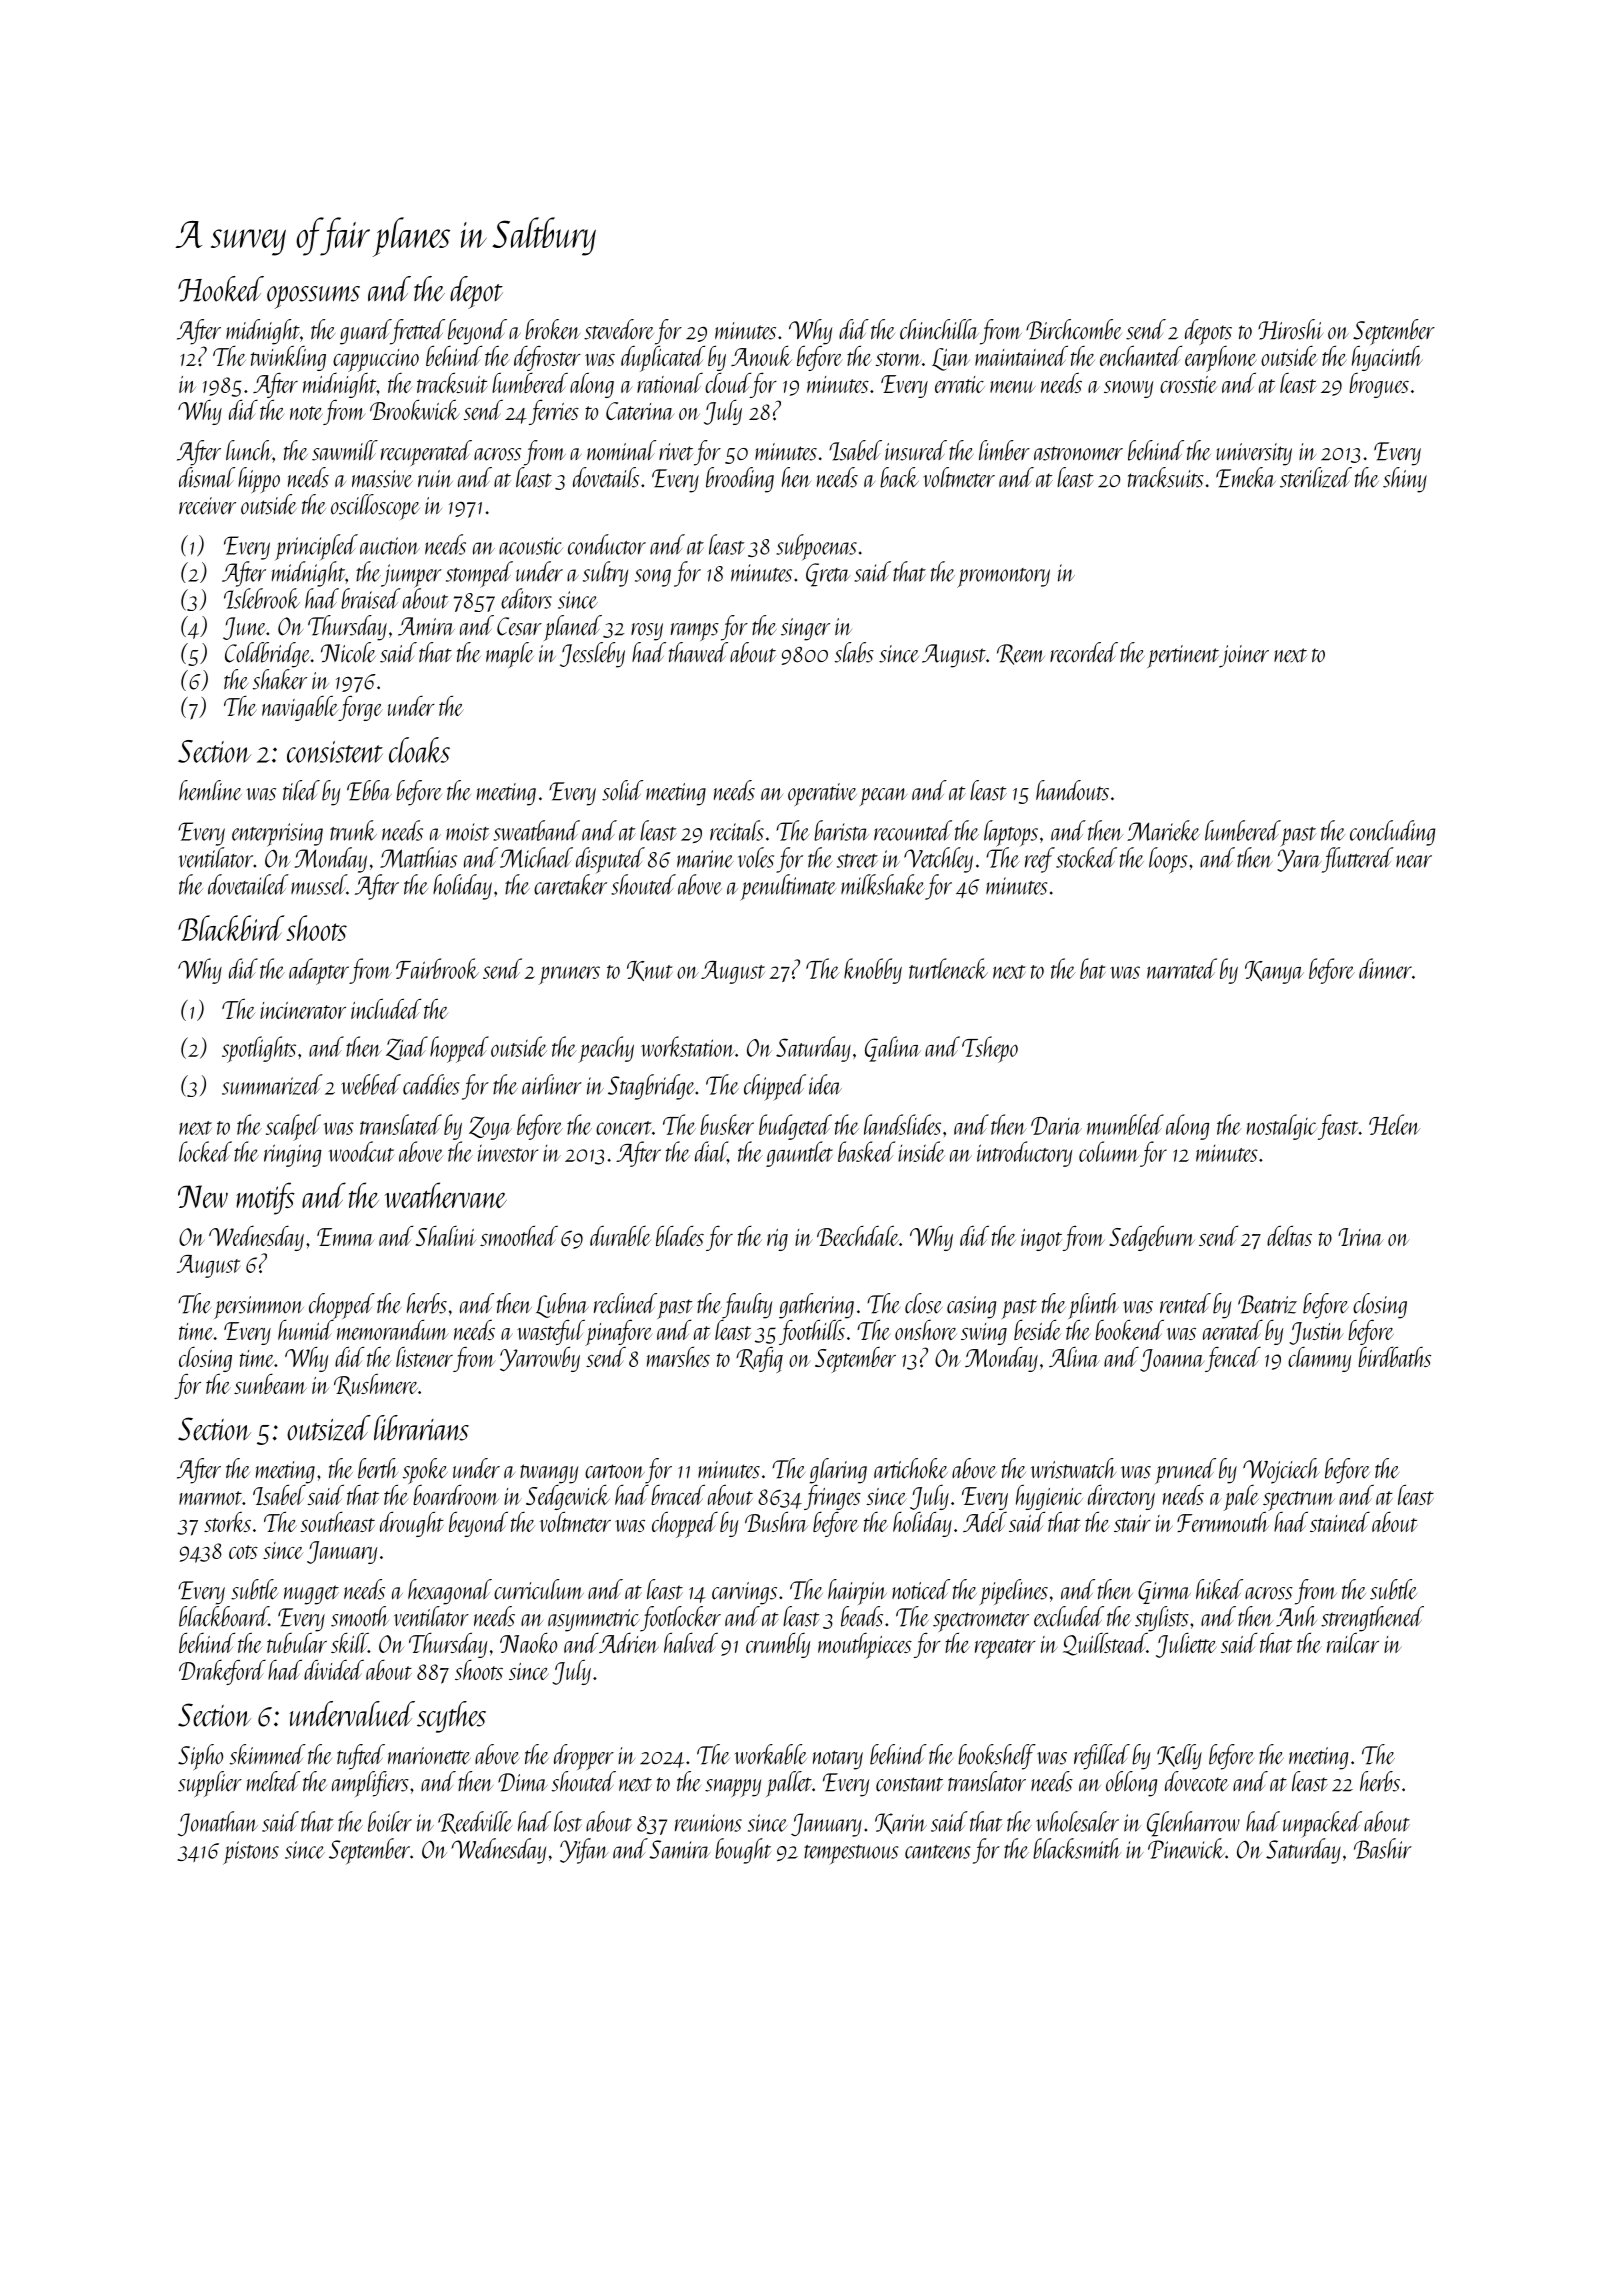 This screenshot has width=1620, height=2292. What do you see at coordinates (698, 652) in the screenshot?
I see `thawed` at bounding box center [698, 652].
